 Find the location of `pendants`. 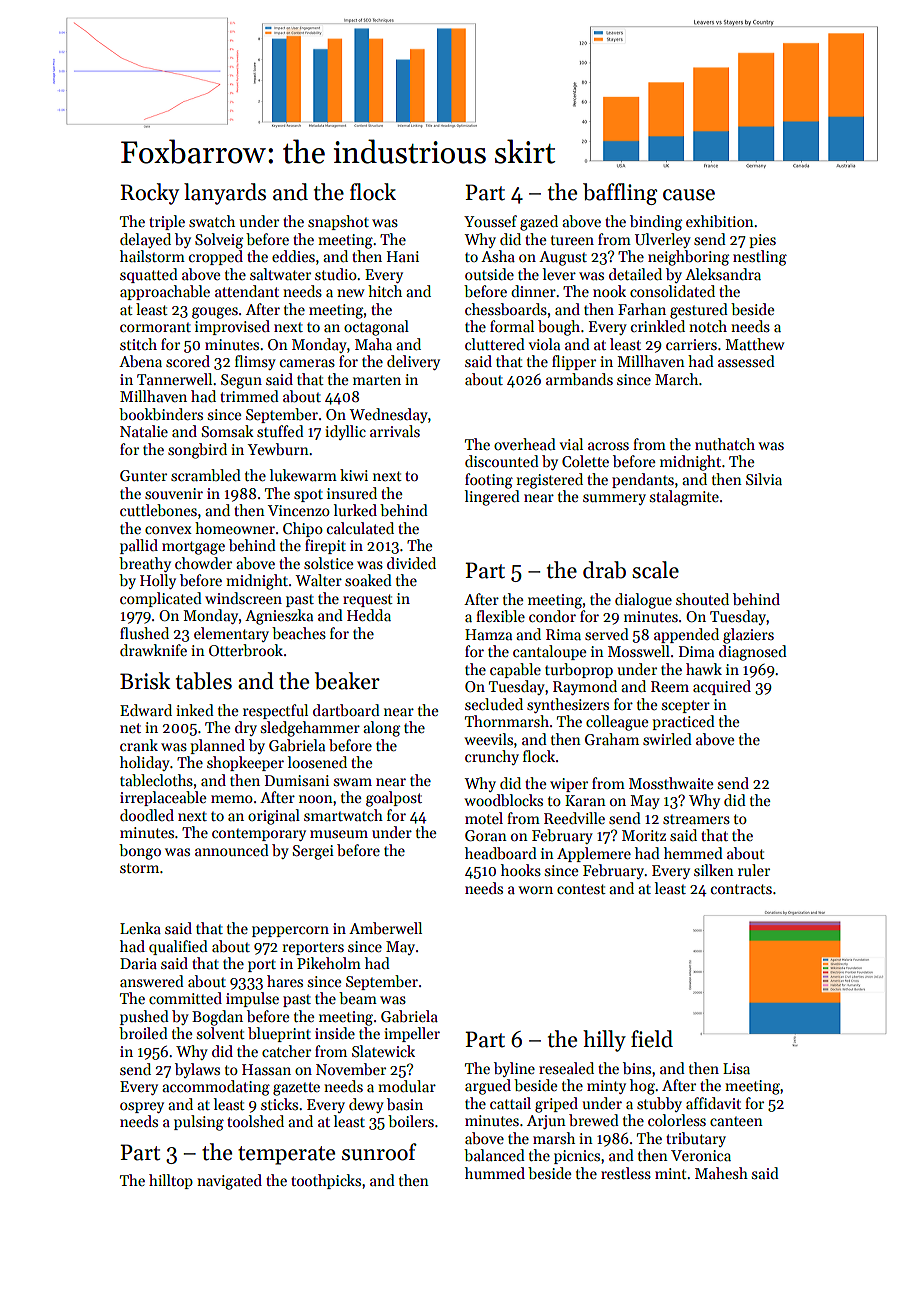

pendants is located at coordinates (643, 480).
